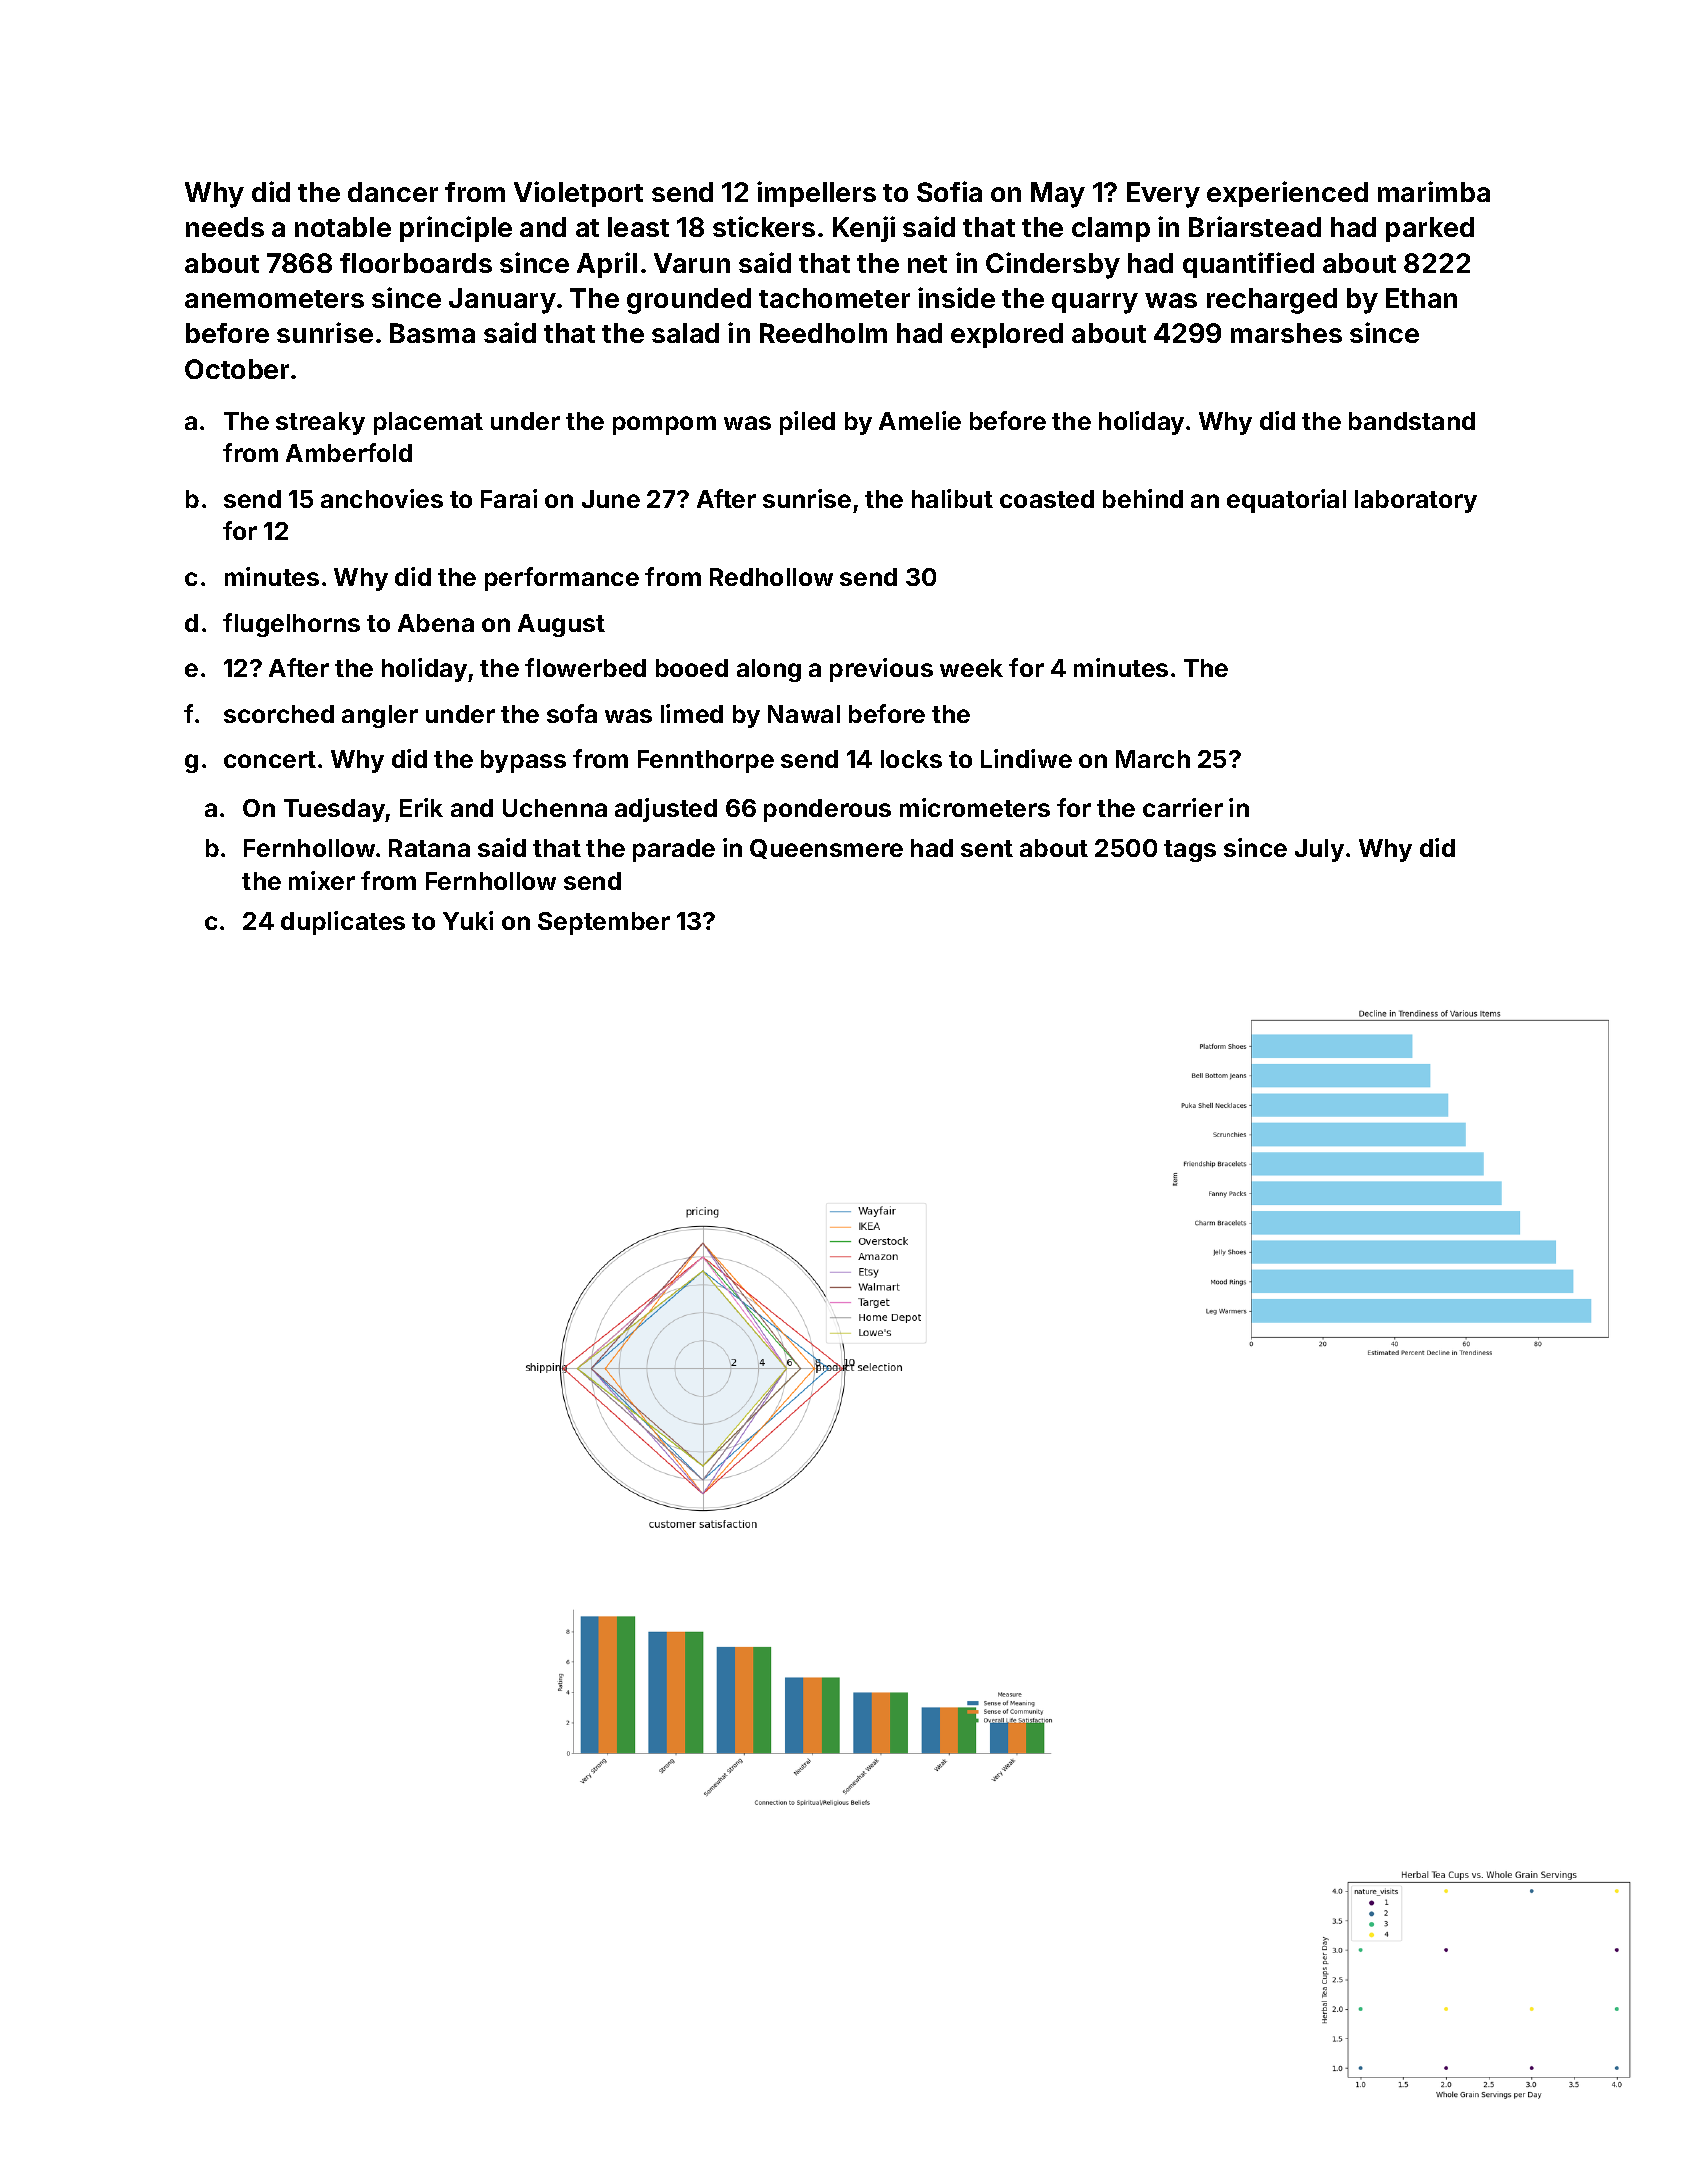  What do you see at coordinates (1430, 229) in the page?
I see `parked` at bounding box center [1430, 229].
